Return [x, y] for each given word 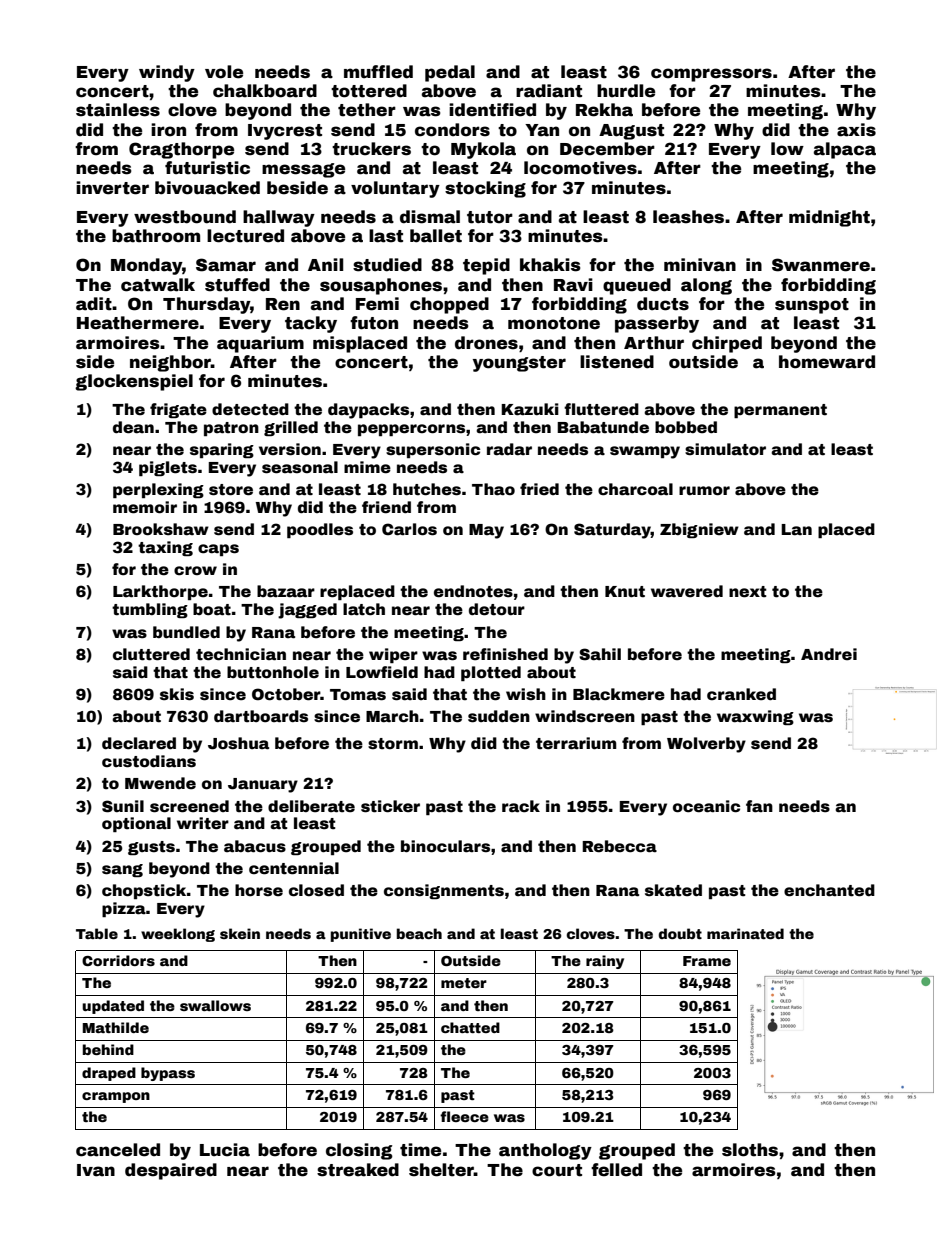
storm [393, 744]
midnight [829, 218]
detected [250, 409]
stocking [485, 189]
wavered [687, 591]
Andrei [829, 654]
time [420, 1150]
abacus [255, 846]
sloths [750, 1150]
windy [167, 73]
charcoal [635, 489]
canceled [118, 1150]
